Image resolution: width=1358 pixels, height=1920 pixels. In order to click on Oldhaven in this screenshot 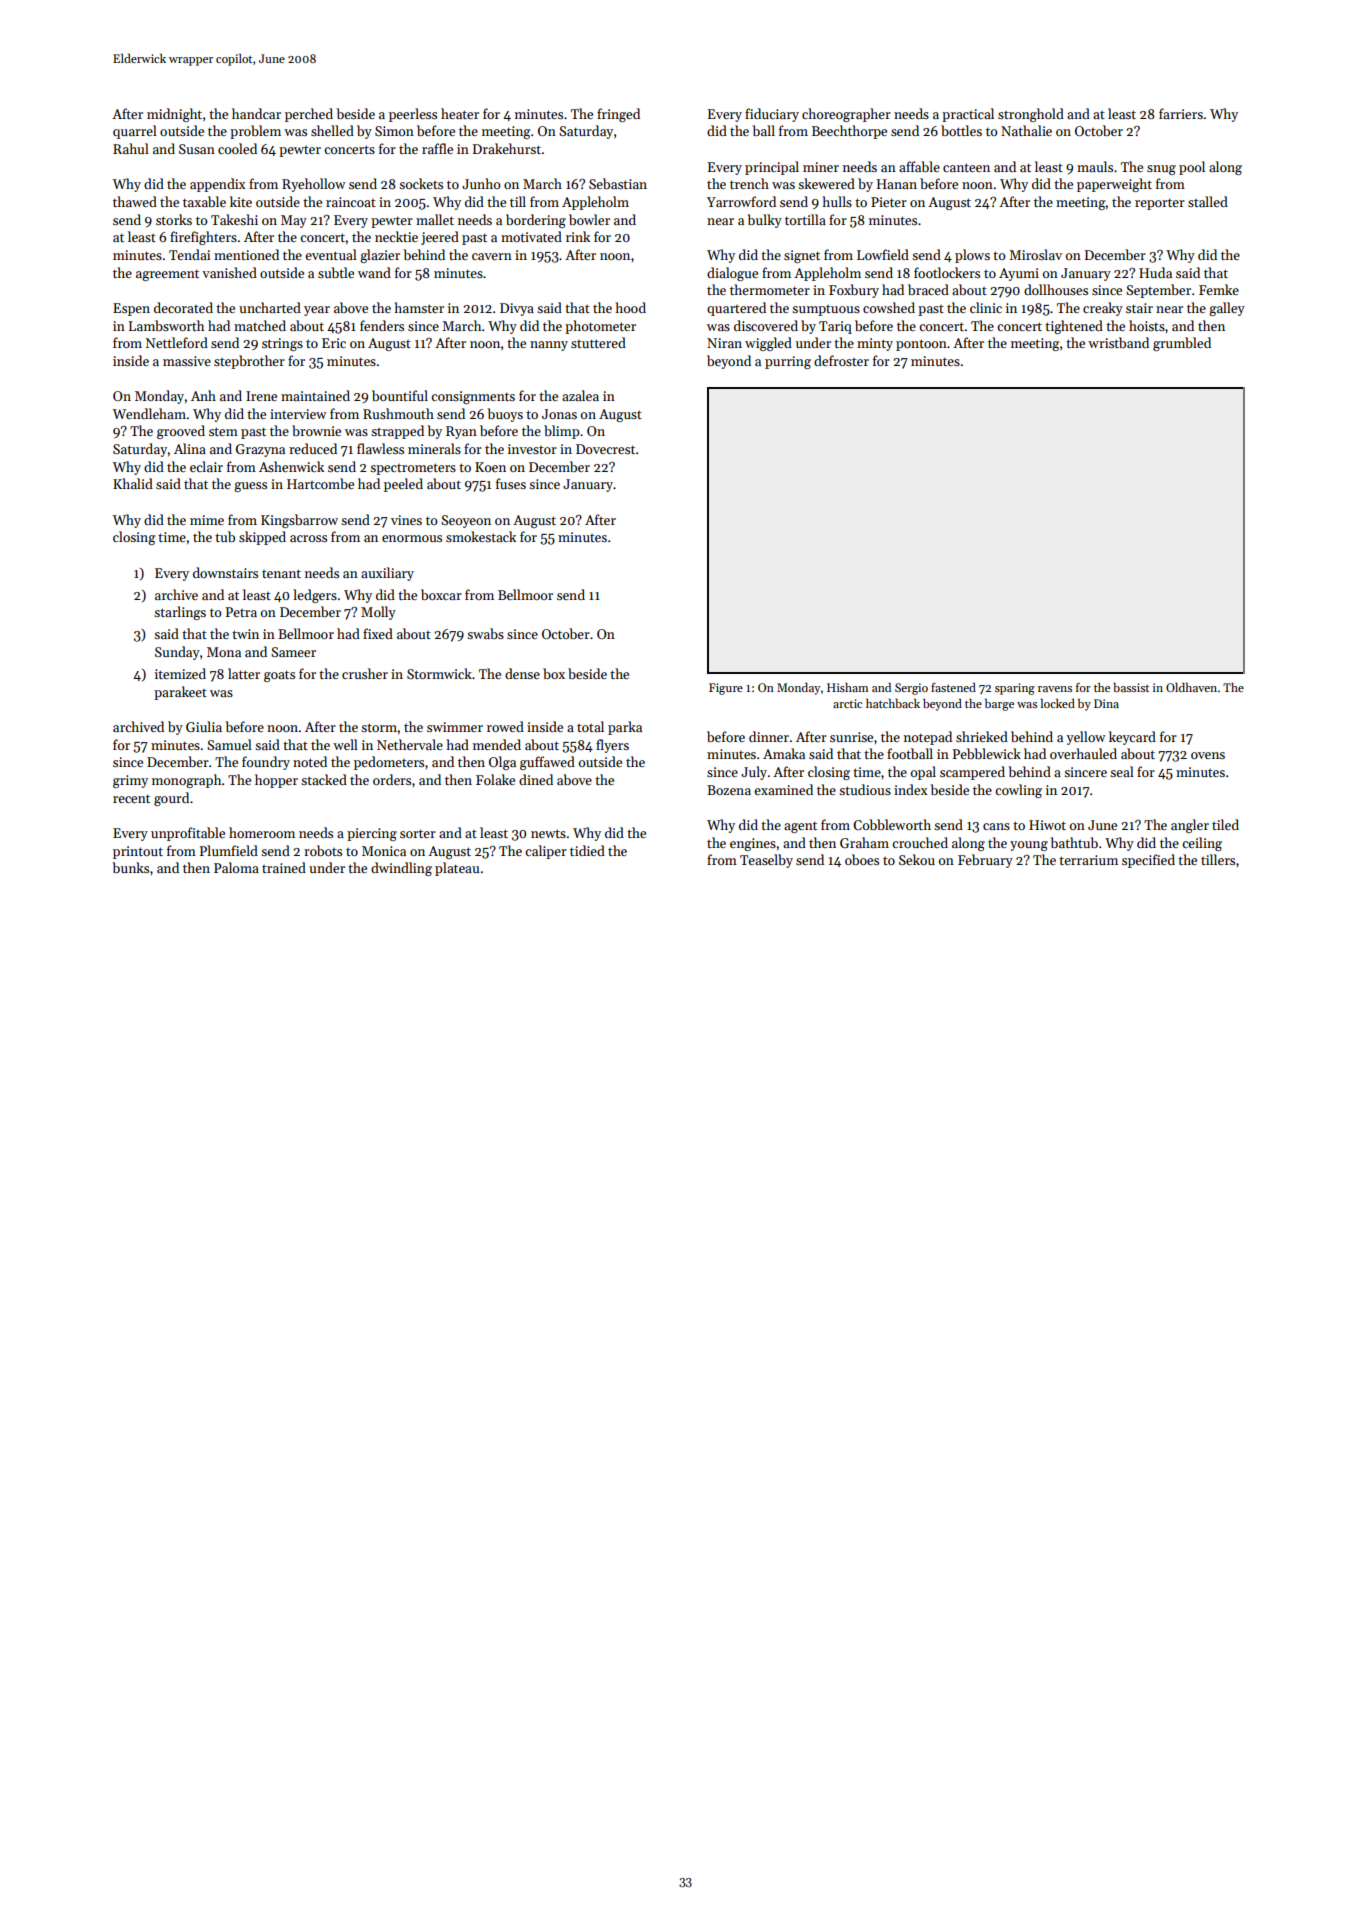, I will do `click(1191, 687)`.
